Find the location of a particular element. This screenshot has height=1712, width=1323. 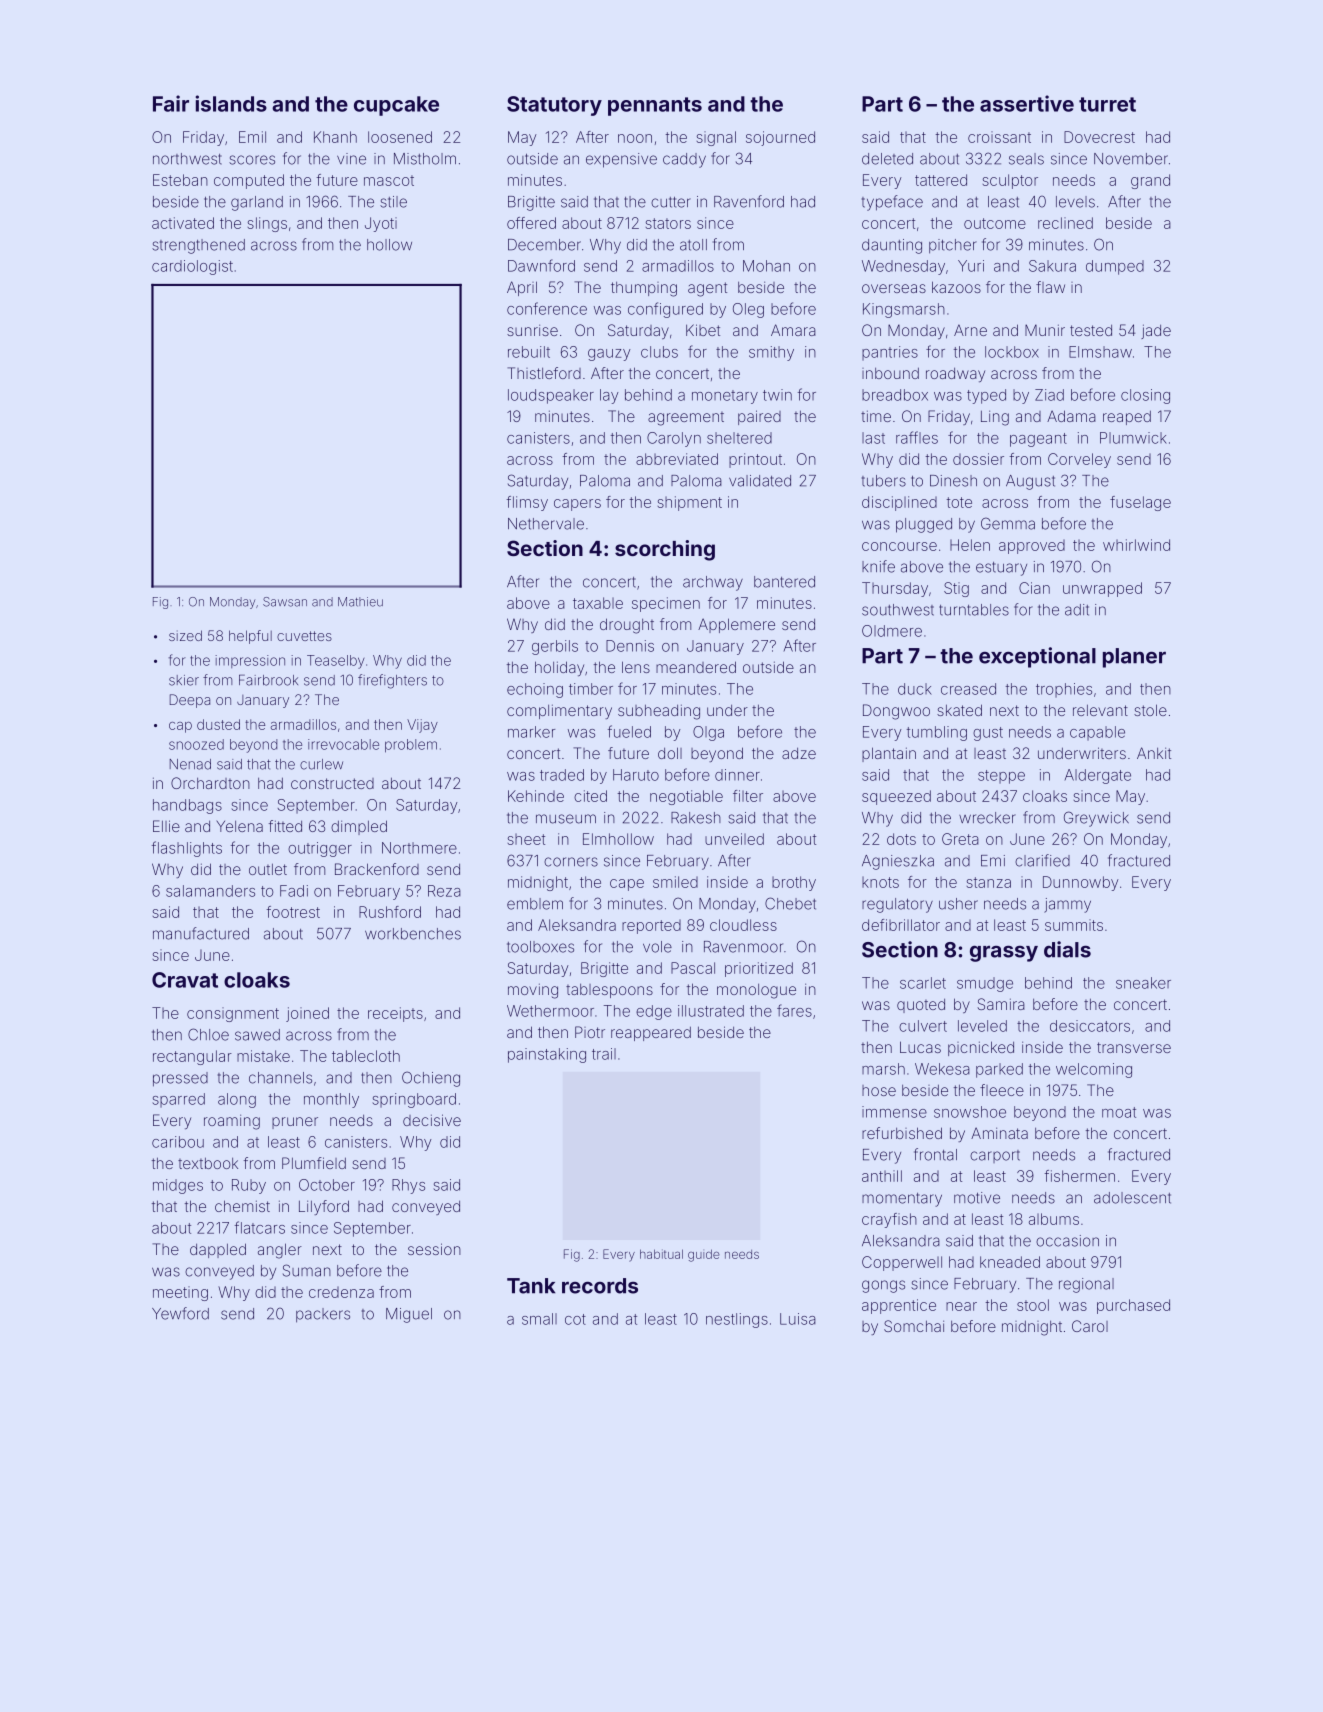

cupcake is located at coordinates (396, 106).
